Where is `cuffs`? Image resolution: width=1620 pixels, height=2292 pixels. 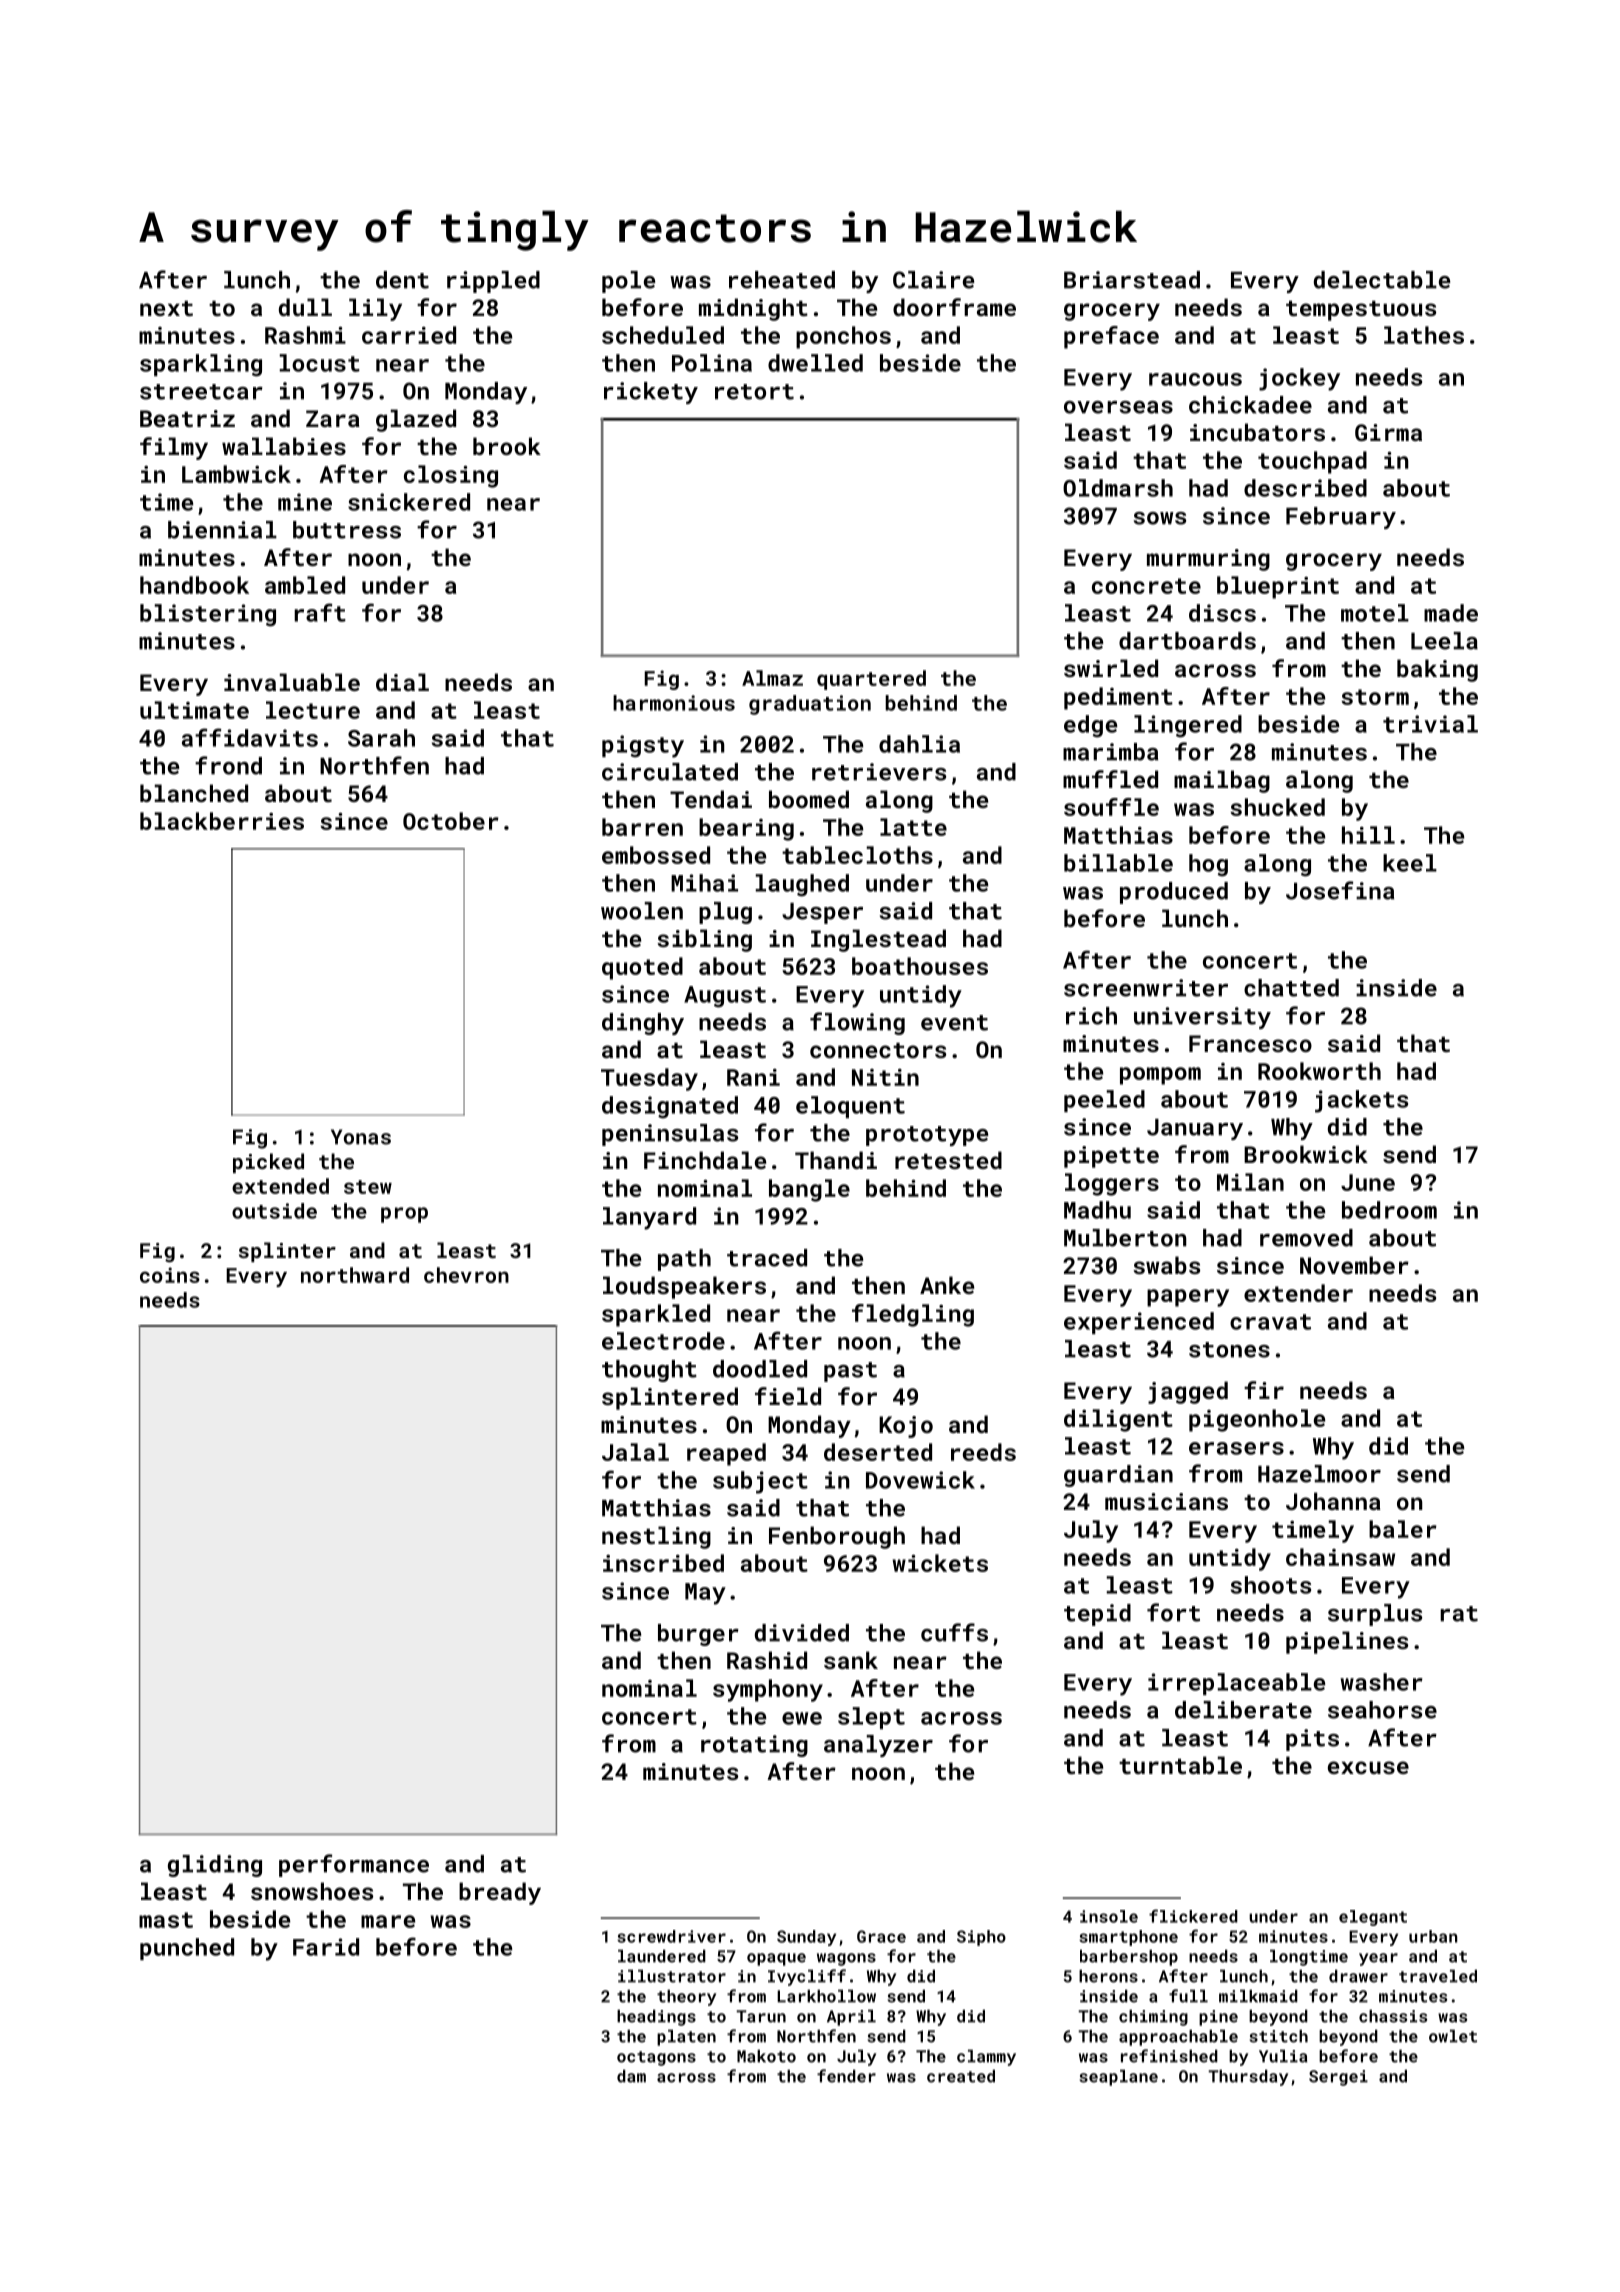
cuffs is located at coordinates (954, 1632).
